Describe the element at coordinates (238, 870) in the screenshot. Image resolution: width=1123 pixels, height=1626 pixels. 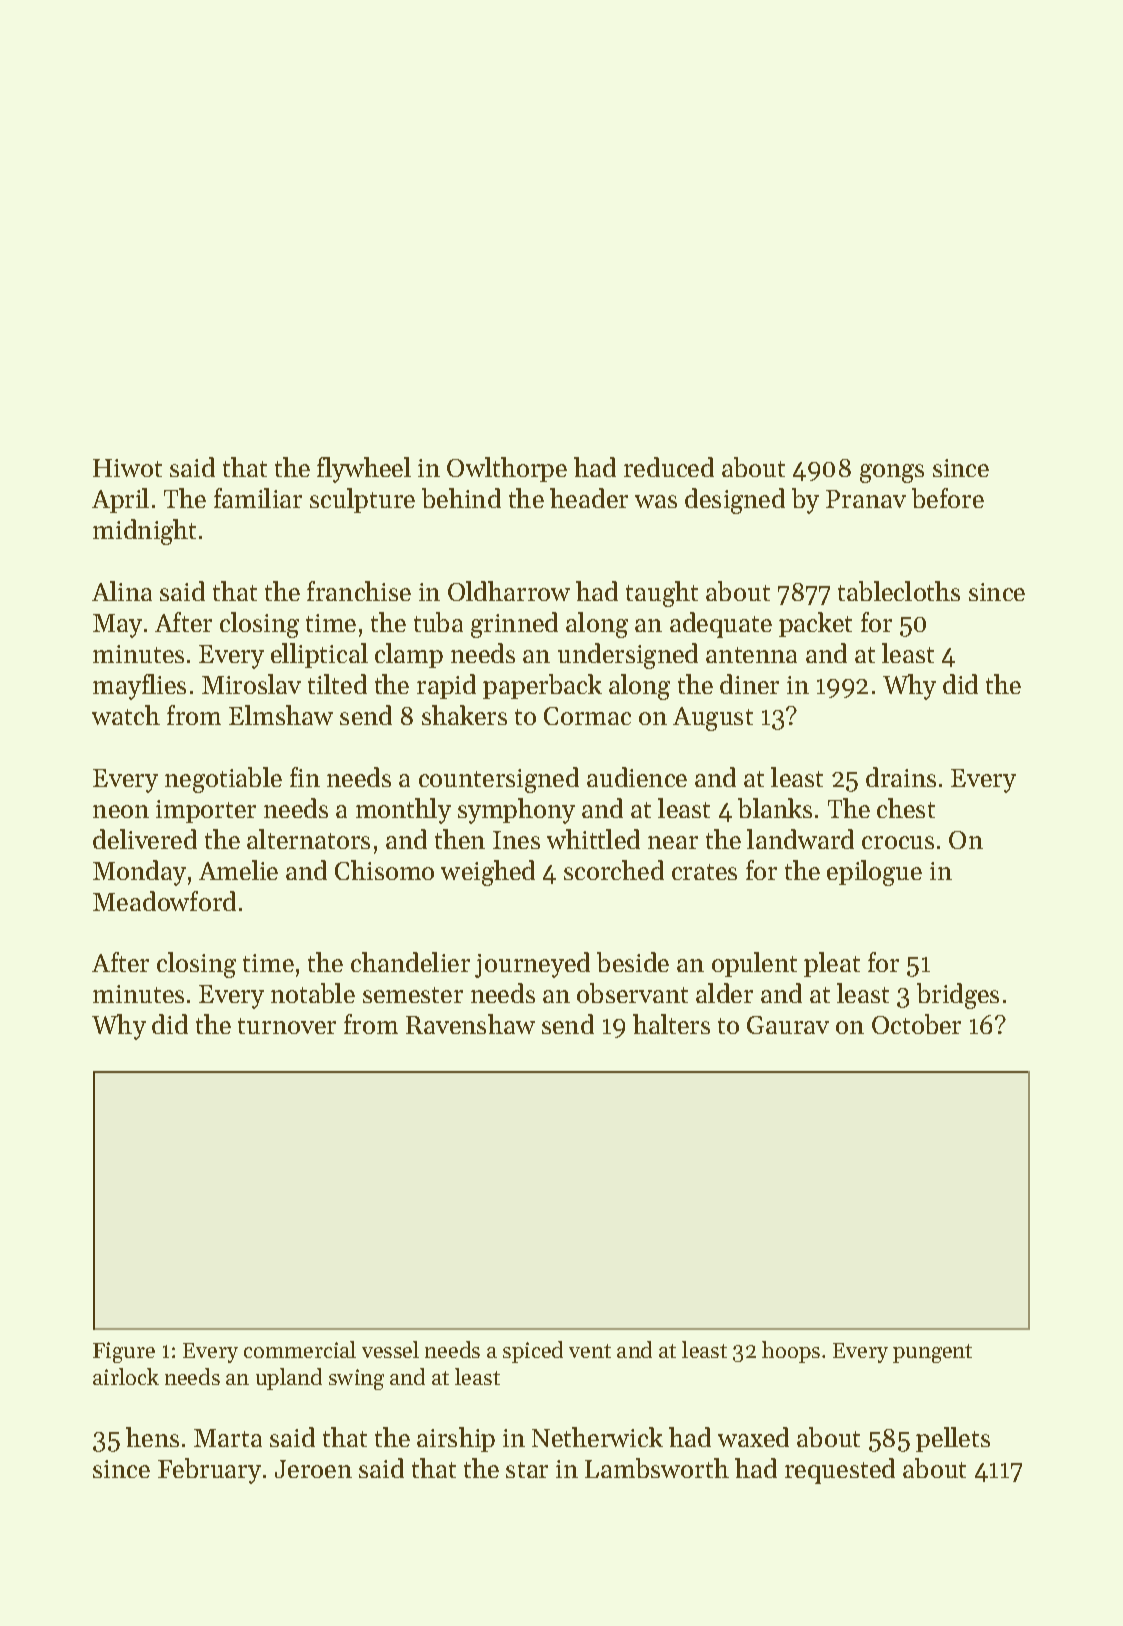
I see `Amelie` at that location.
